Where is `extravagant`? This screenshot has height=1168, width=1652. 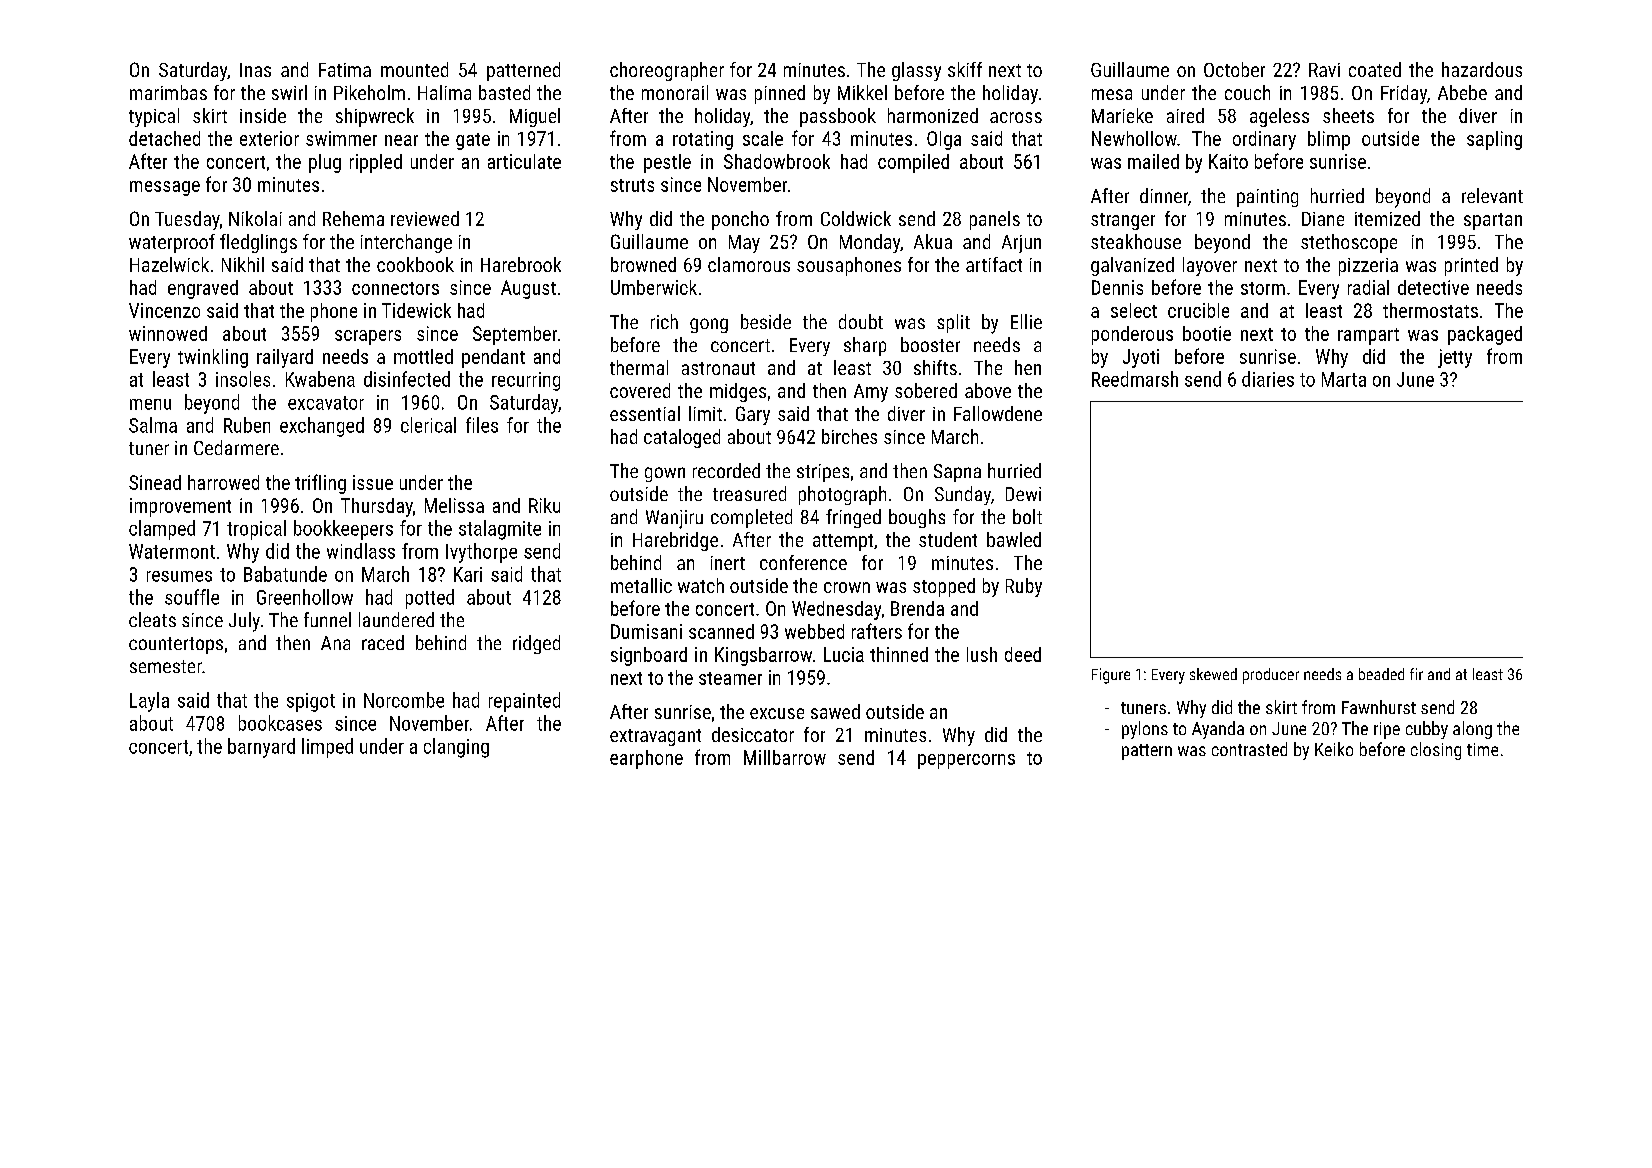 extravagant is located at coordinates (655, 737).
